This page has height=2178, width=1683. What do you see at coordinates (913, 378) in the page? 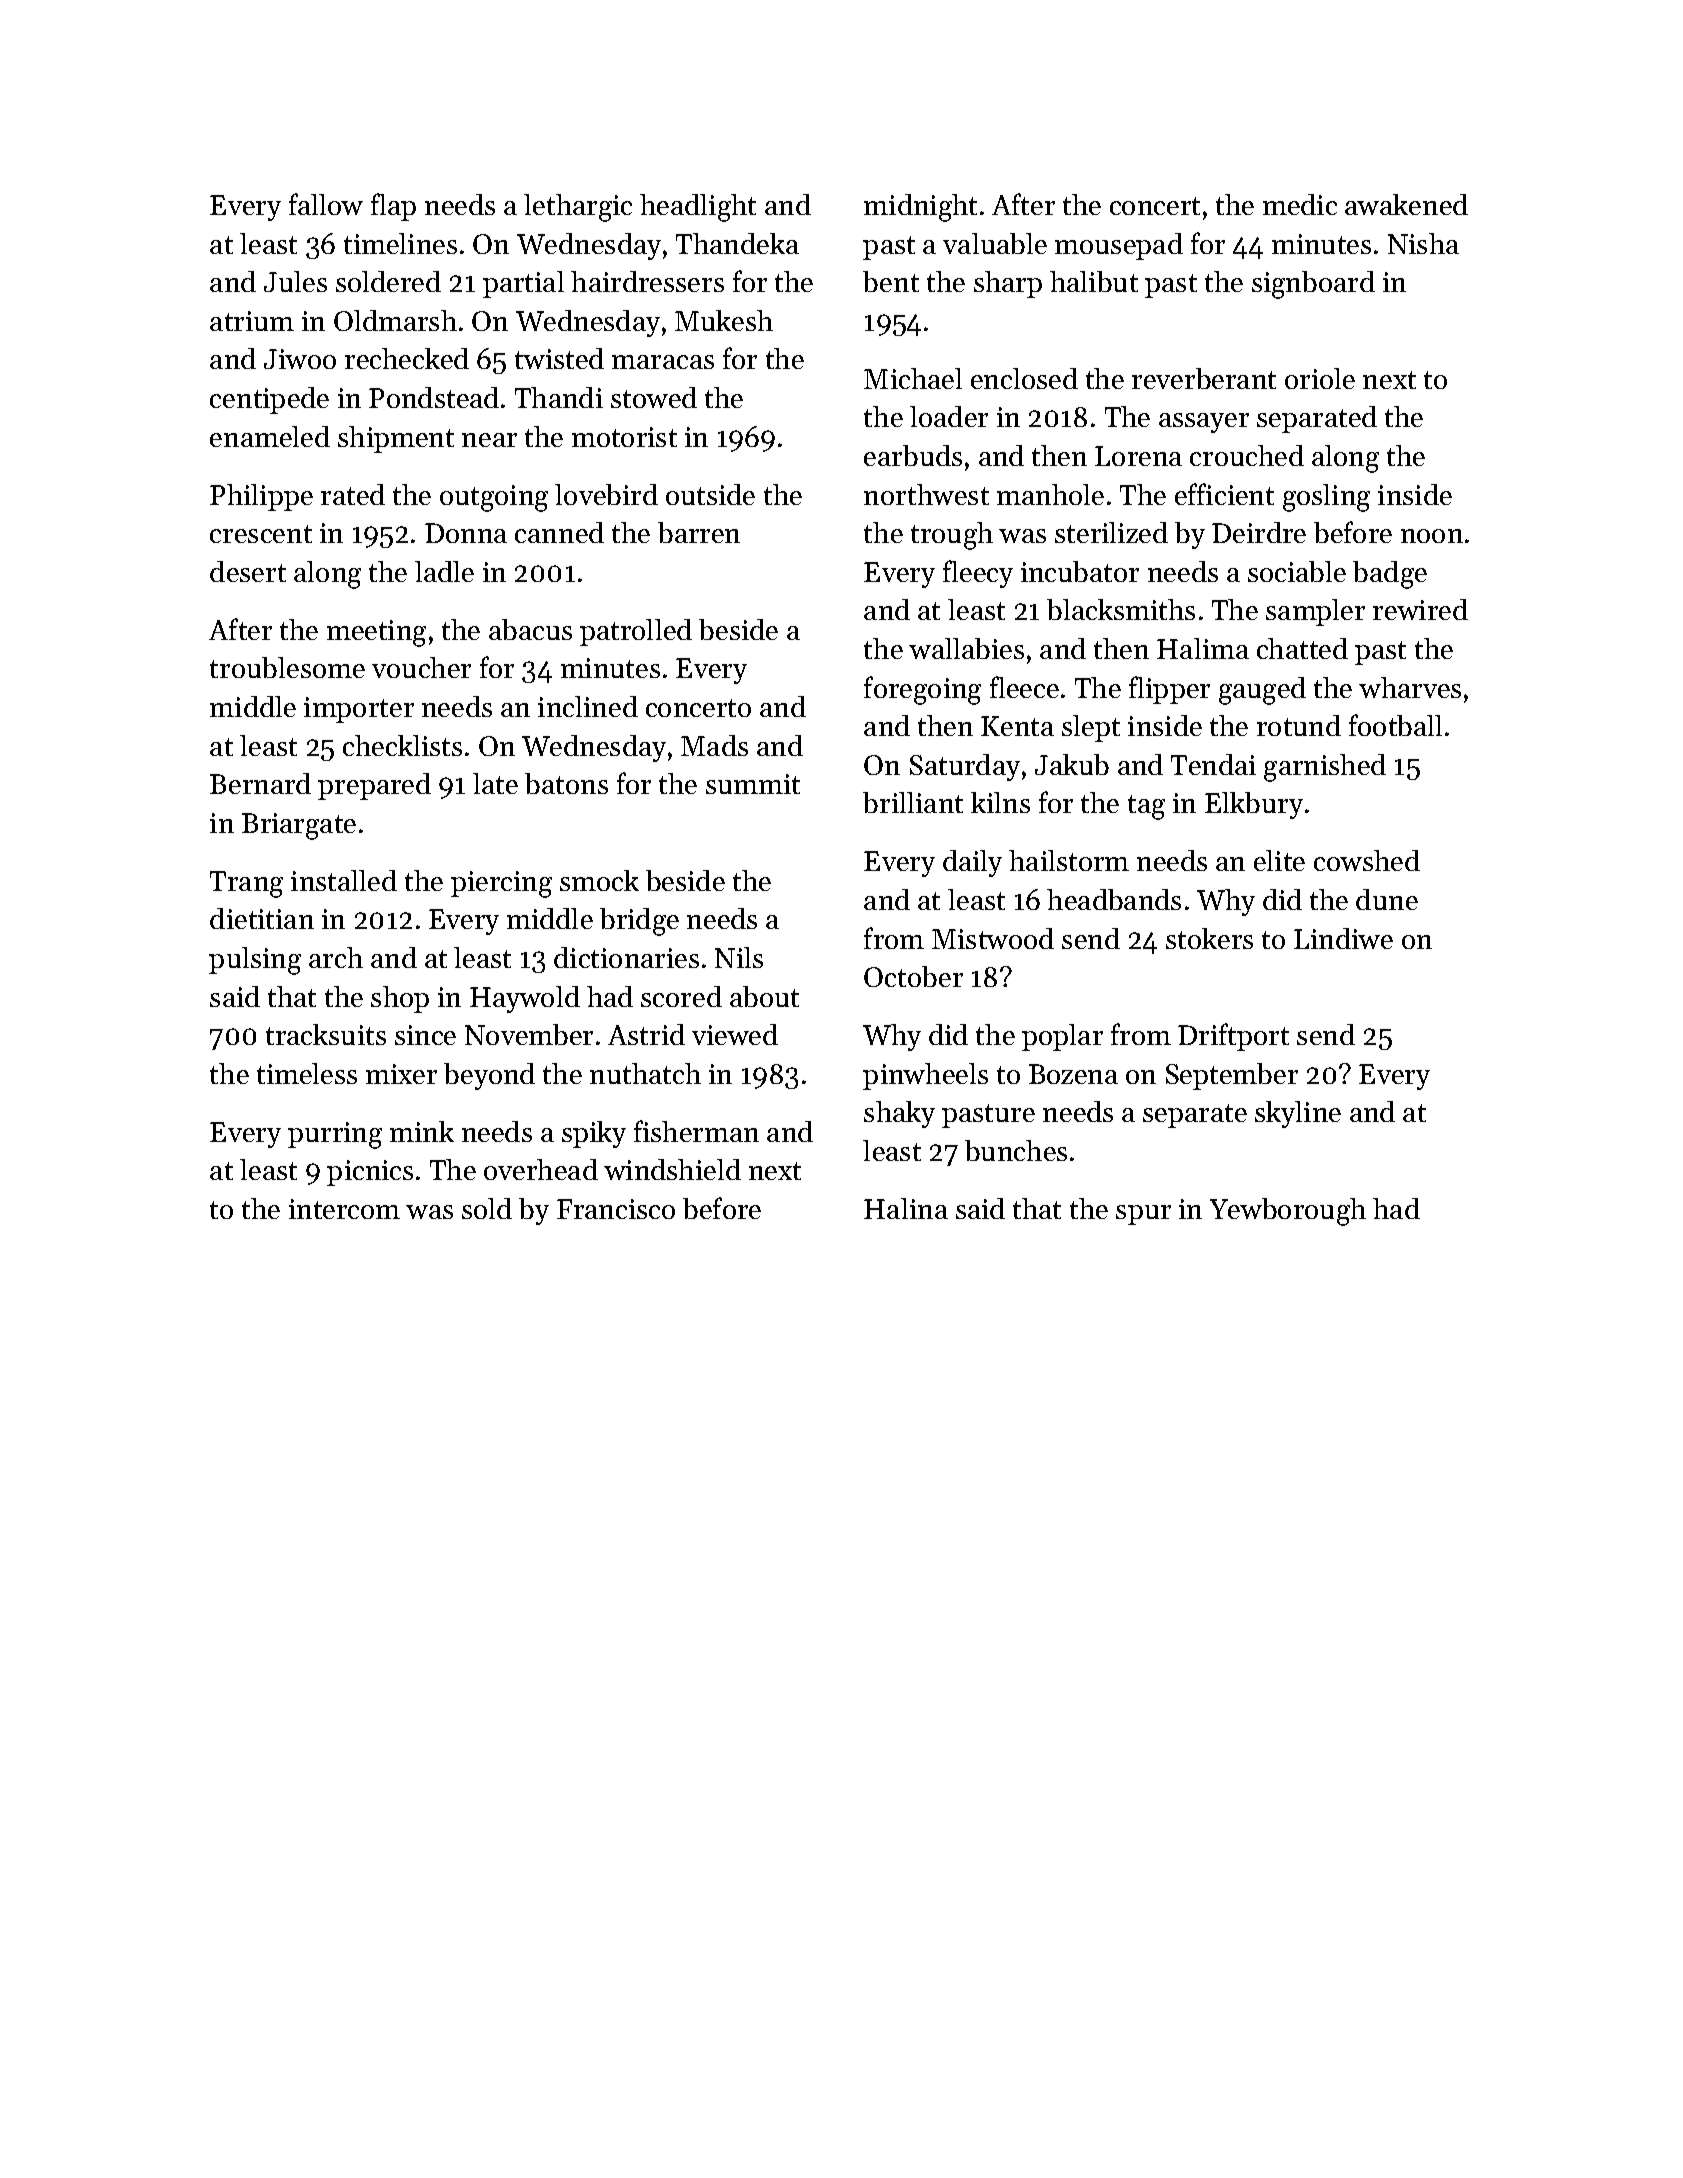
I see `Michael` at bounding box center [913, 378].
